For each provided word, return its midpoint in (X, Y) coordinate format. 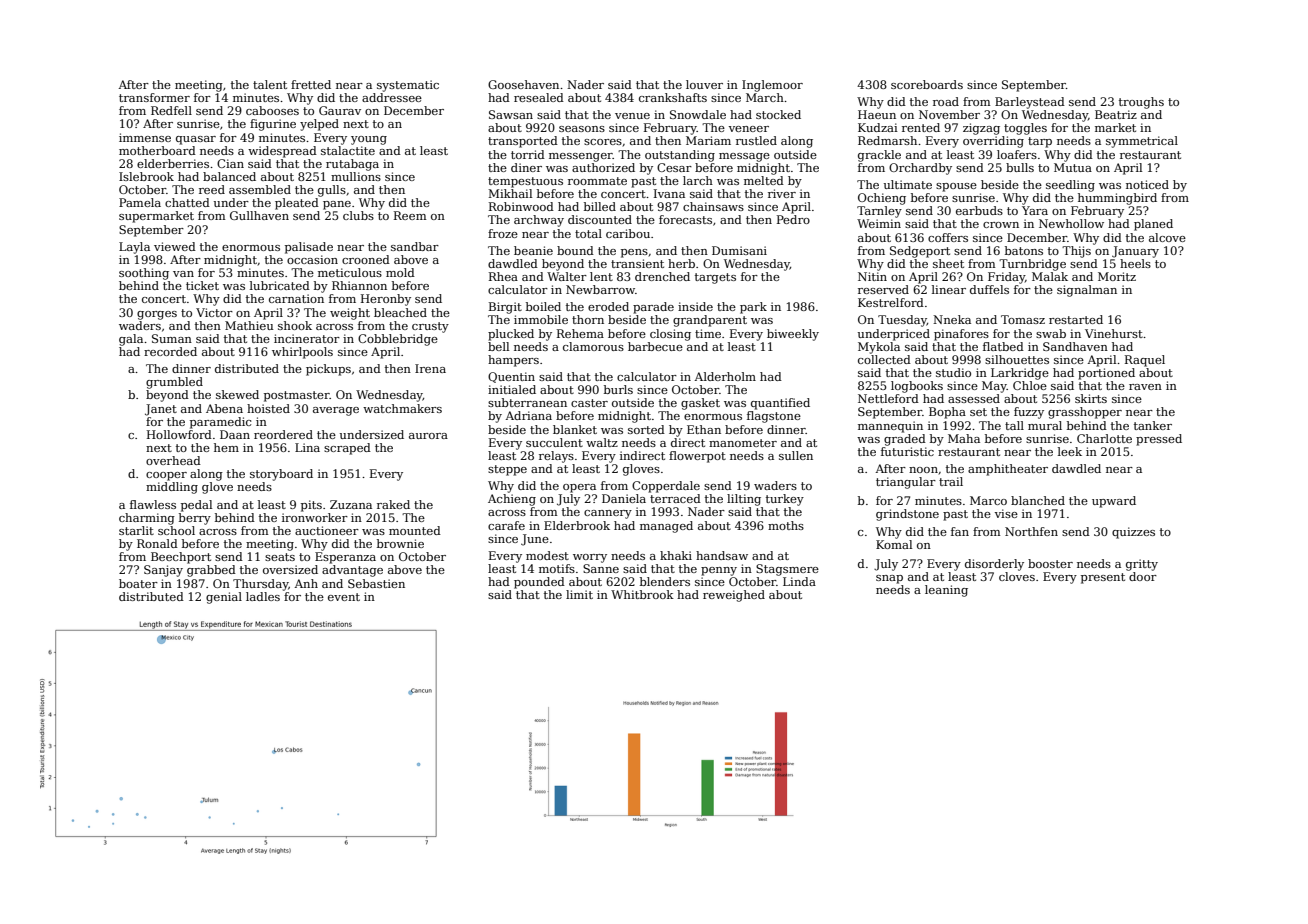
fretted (311, 84)
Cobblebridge (398, 340)
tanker (1153, 425)
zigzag (981, 129)
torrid (528, 154)
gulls (332, 191)
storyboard (281, 475)
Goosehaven (523, 84)
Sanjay (163, 571)
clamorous (593, 346)
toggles (1025, 129)
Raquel (1145, 361)
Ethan (704, 429)
